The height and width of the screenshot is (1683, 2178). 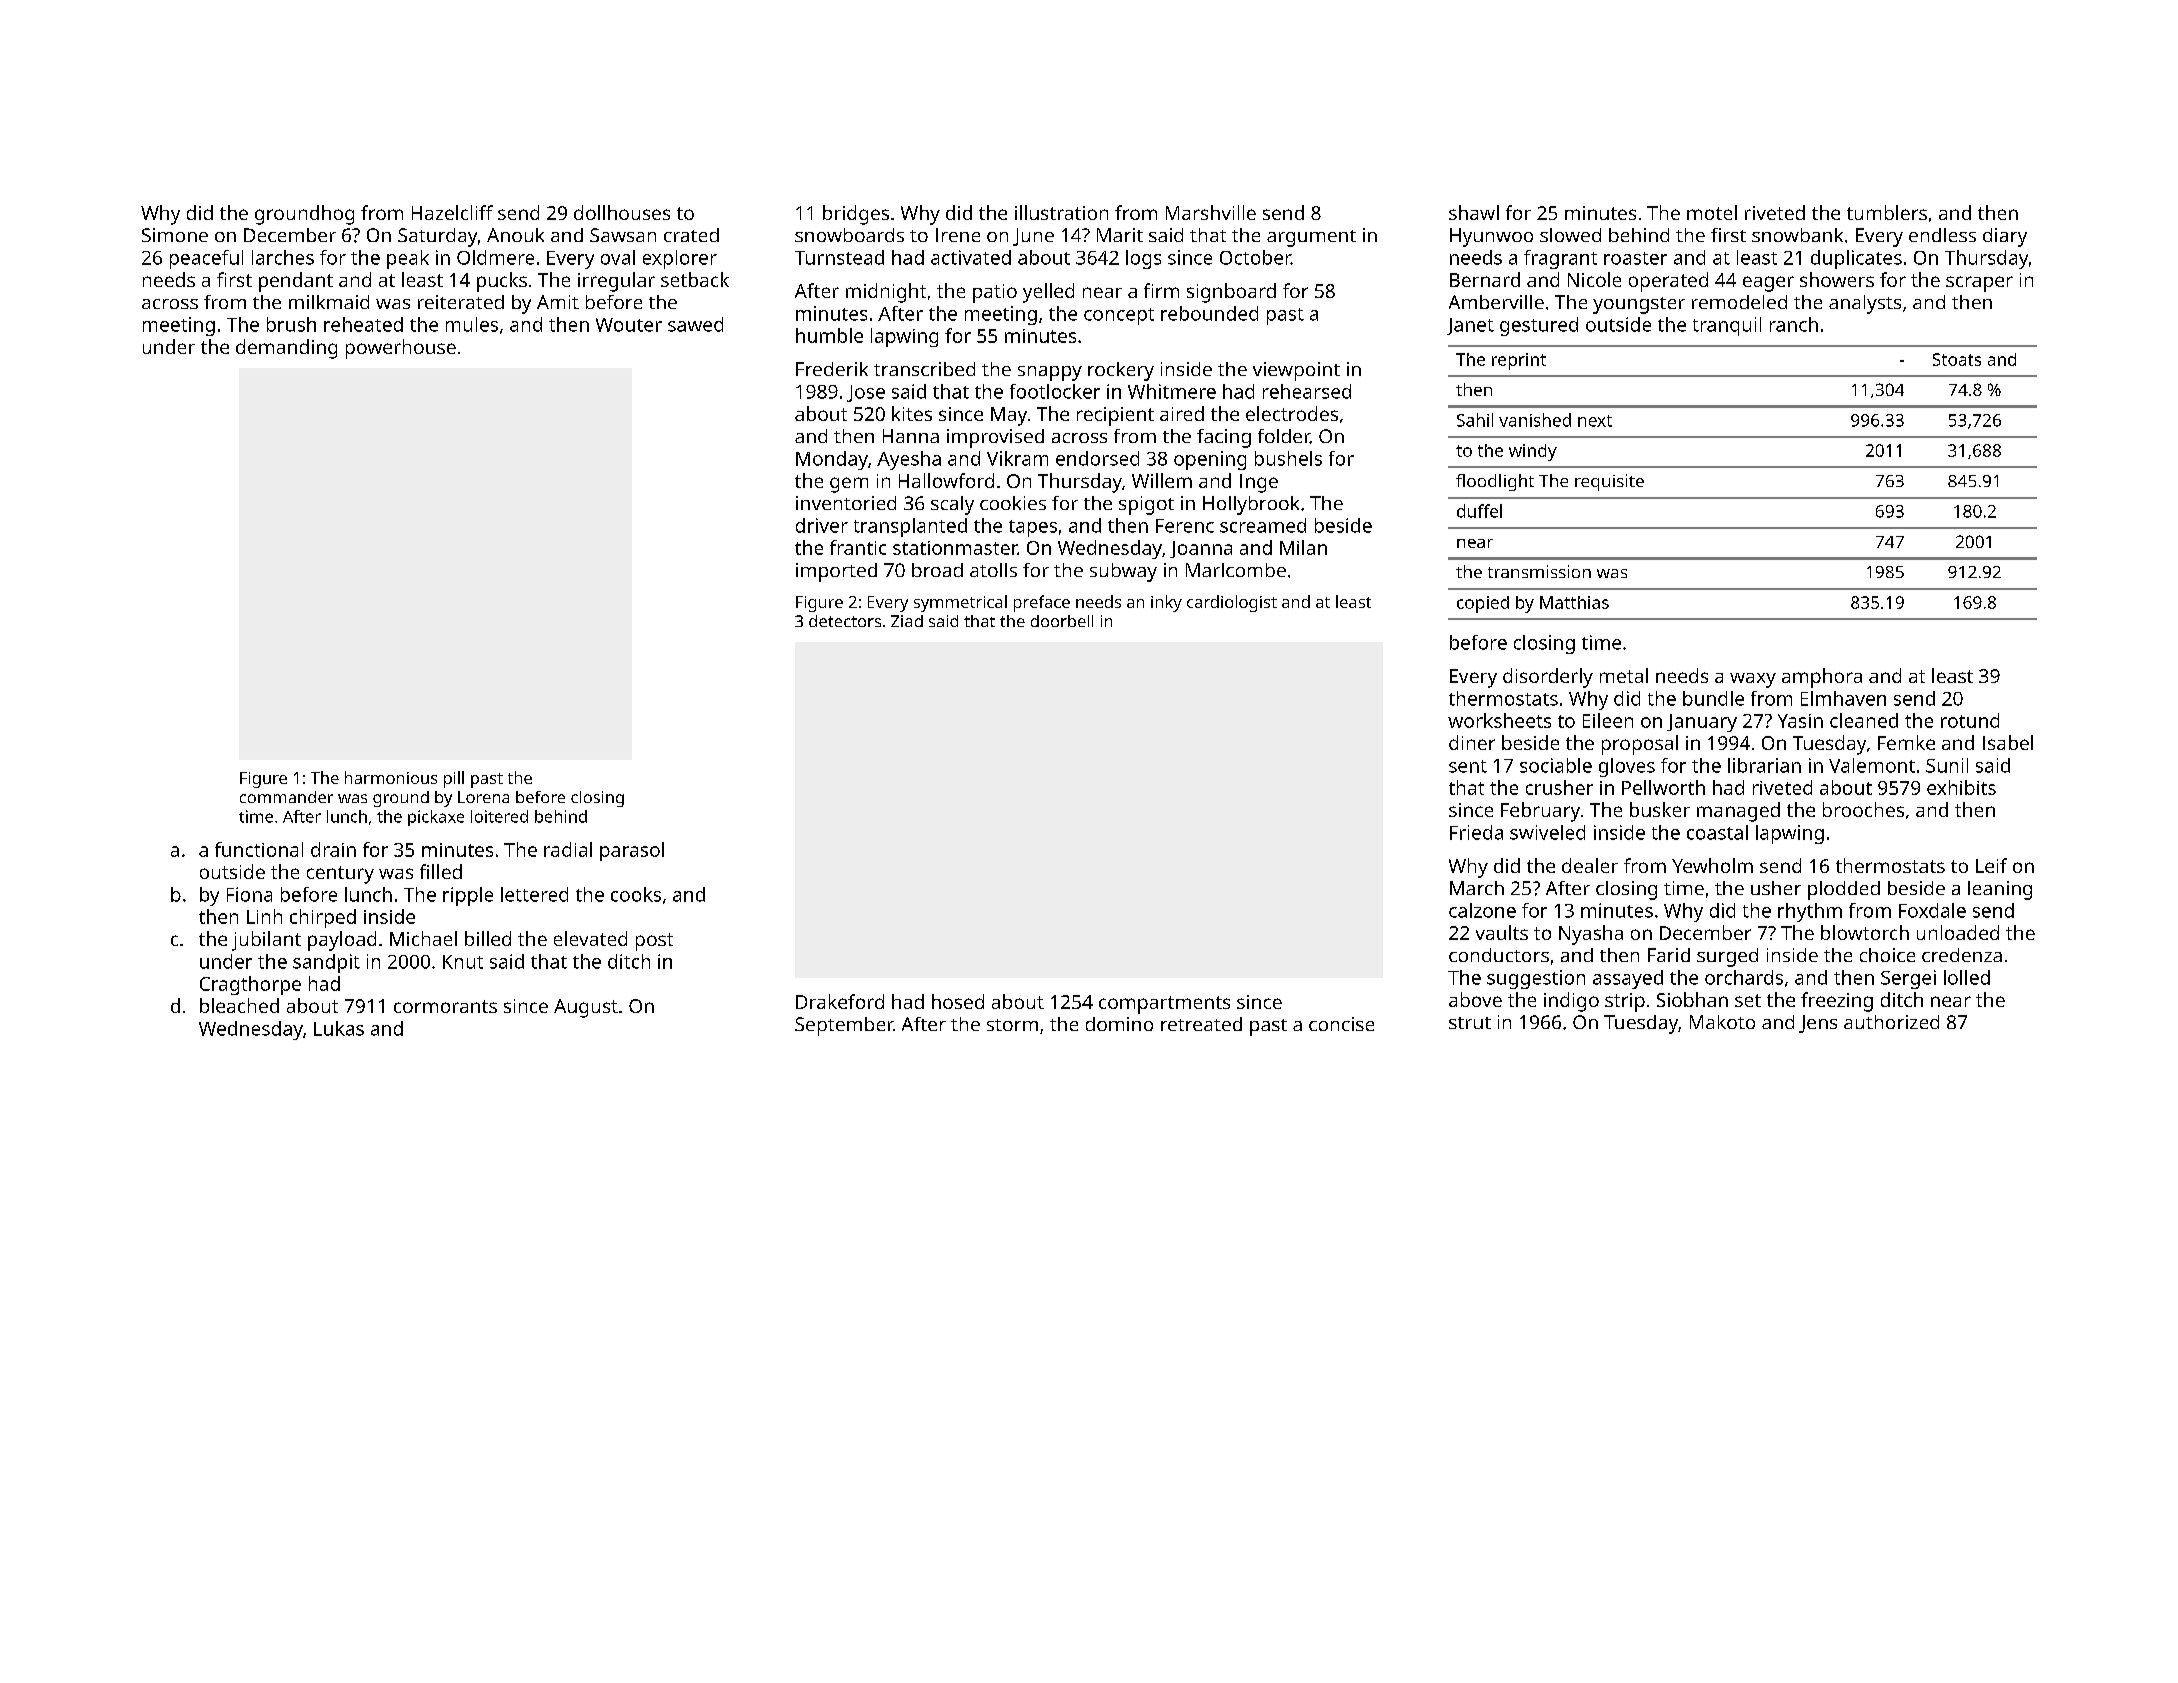 I want to click on peak, so click(x=408, y=259).
